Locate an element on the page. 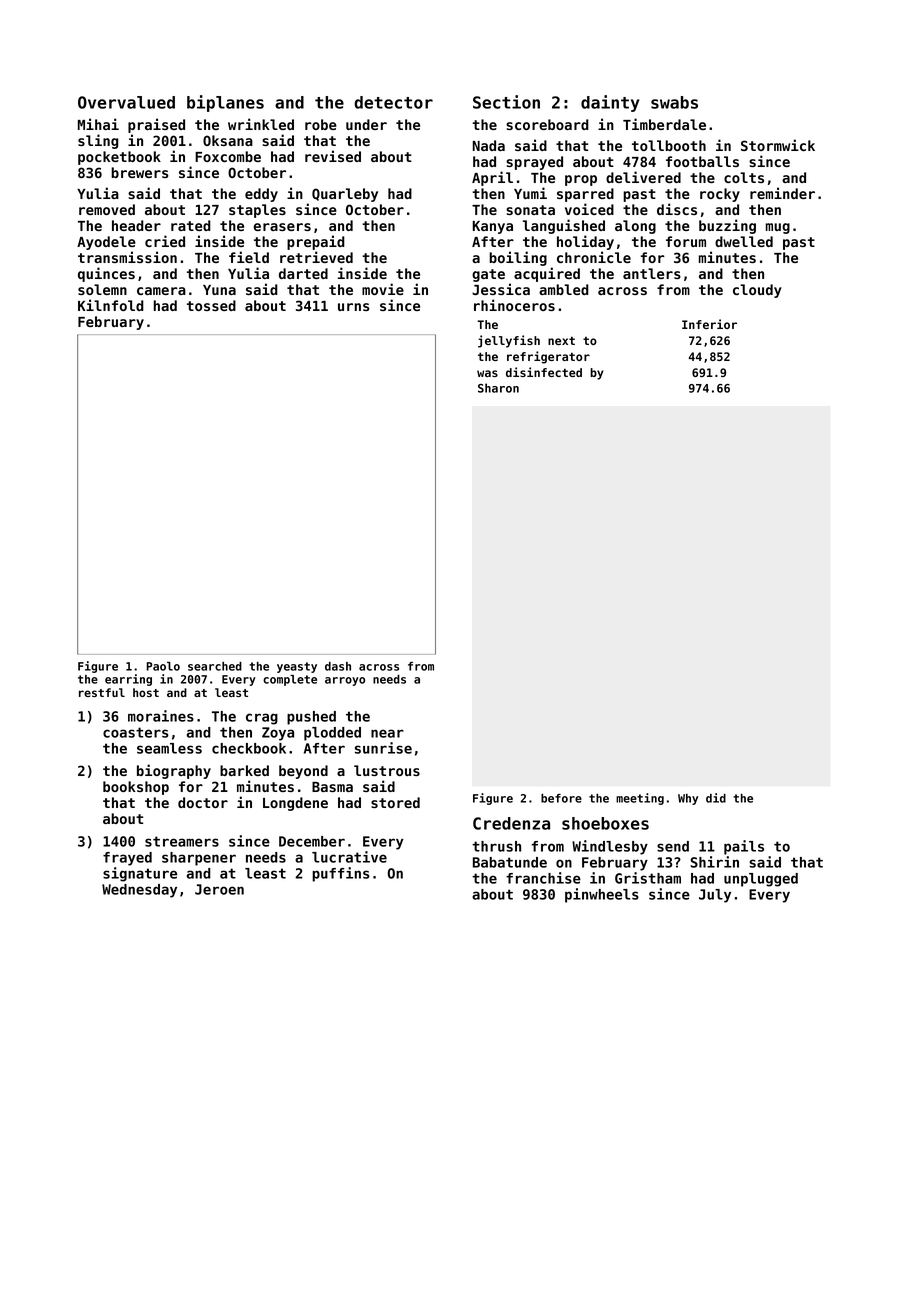 This page has height=1316, width=908. Overvalued is located at coordinates (126, 102).
